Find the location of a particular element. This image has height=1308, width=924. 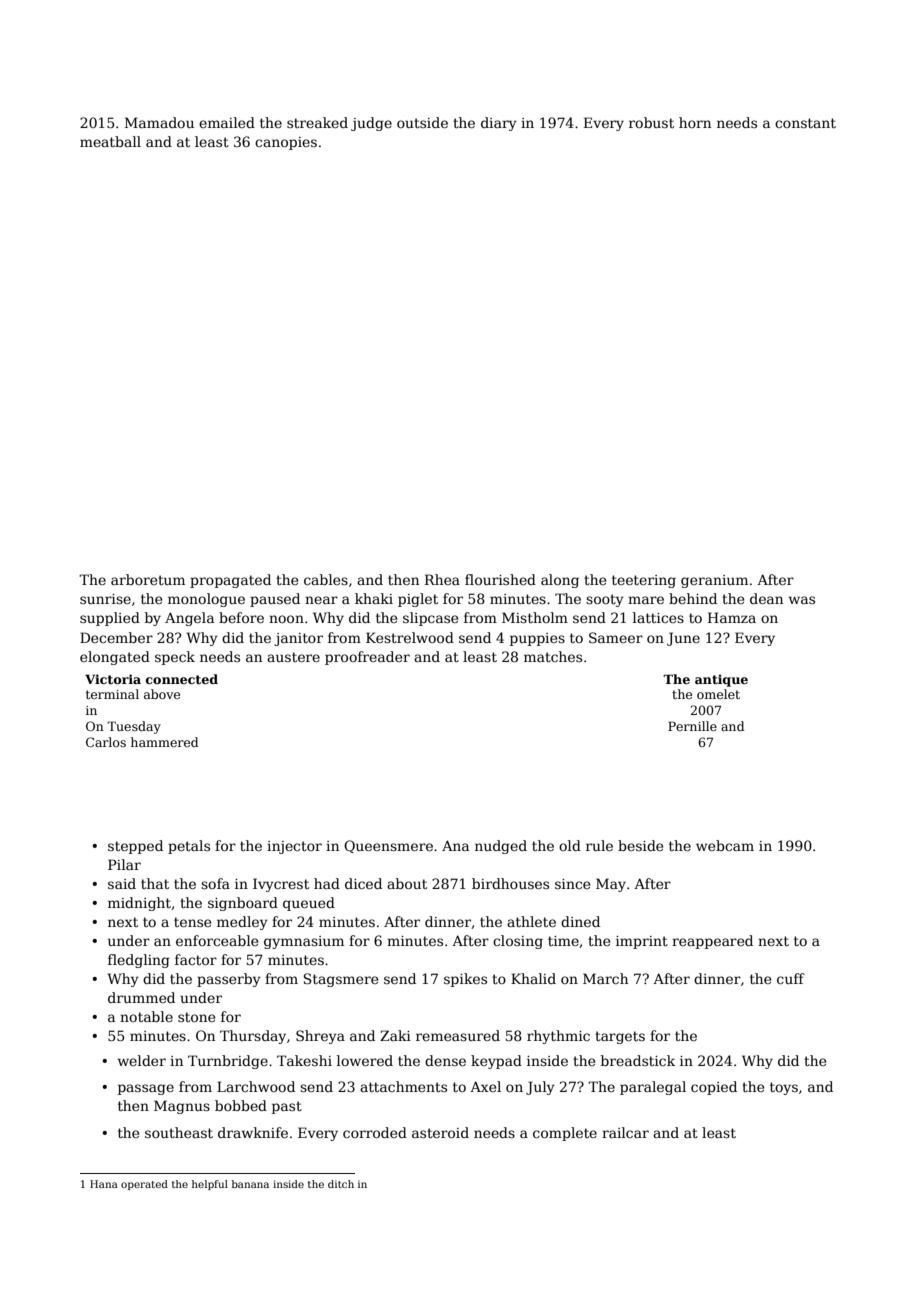

Queensmere is located at coordinates (388, 846).
